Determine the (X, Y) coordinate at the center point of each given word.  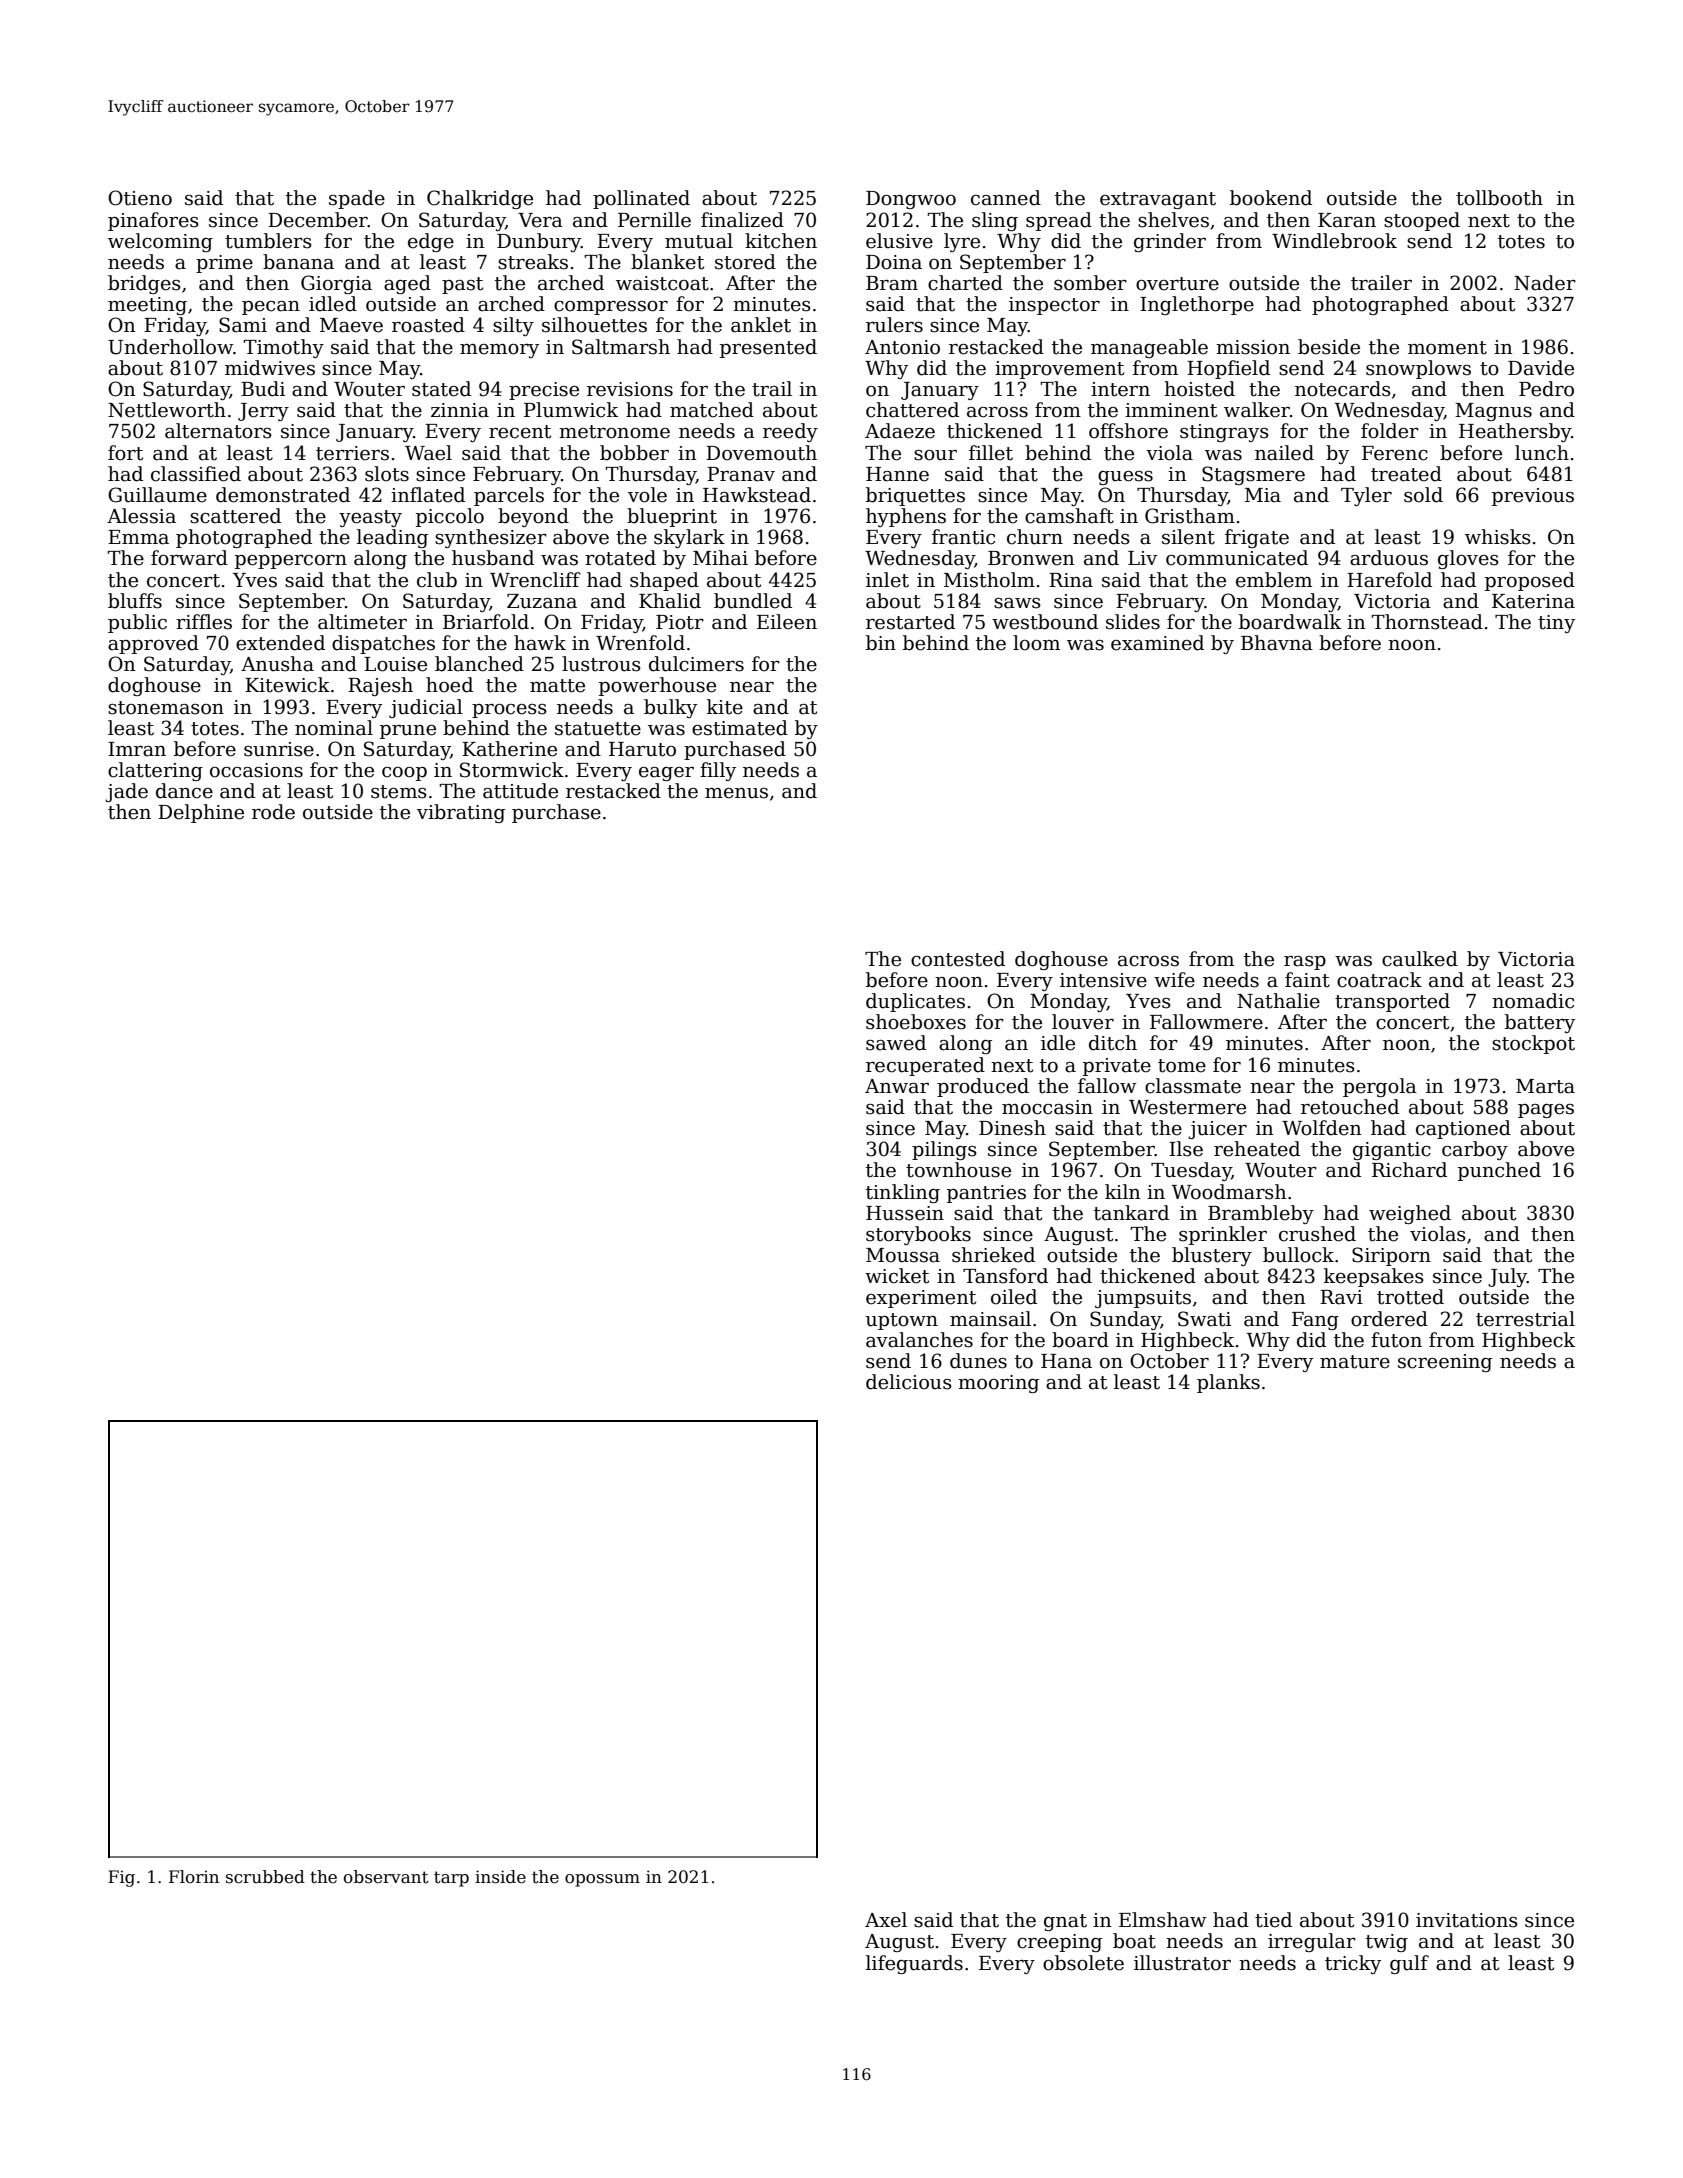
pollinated (641, 199)
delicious (909, 1382)
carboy (1475, 1150)
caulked (1420, 959)
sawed (896, 1043)
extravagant (1158, 200)
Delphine (201, 813)
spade (357, 199)
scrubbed (265, 1877)
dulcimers (696, 664)
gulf (1409, 1964)
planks (1228, 1383)
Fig (121, 1878)
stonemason (166, 708)
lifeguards (914, 1964)
